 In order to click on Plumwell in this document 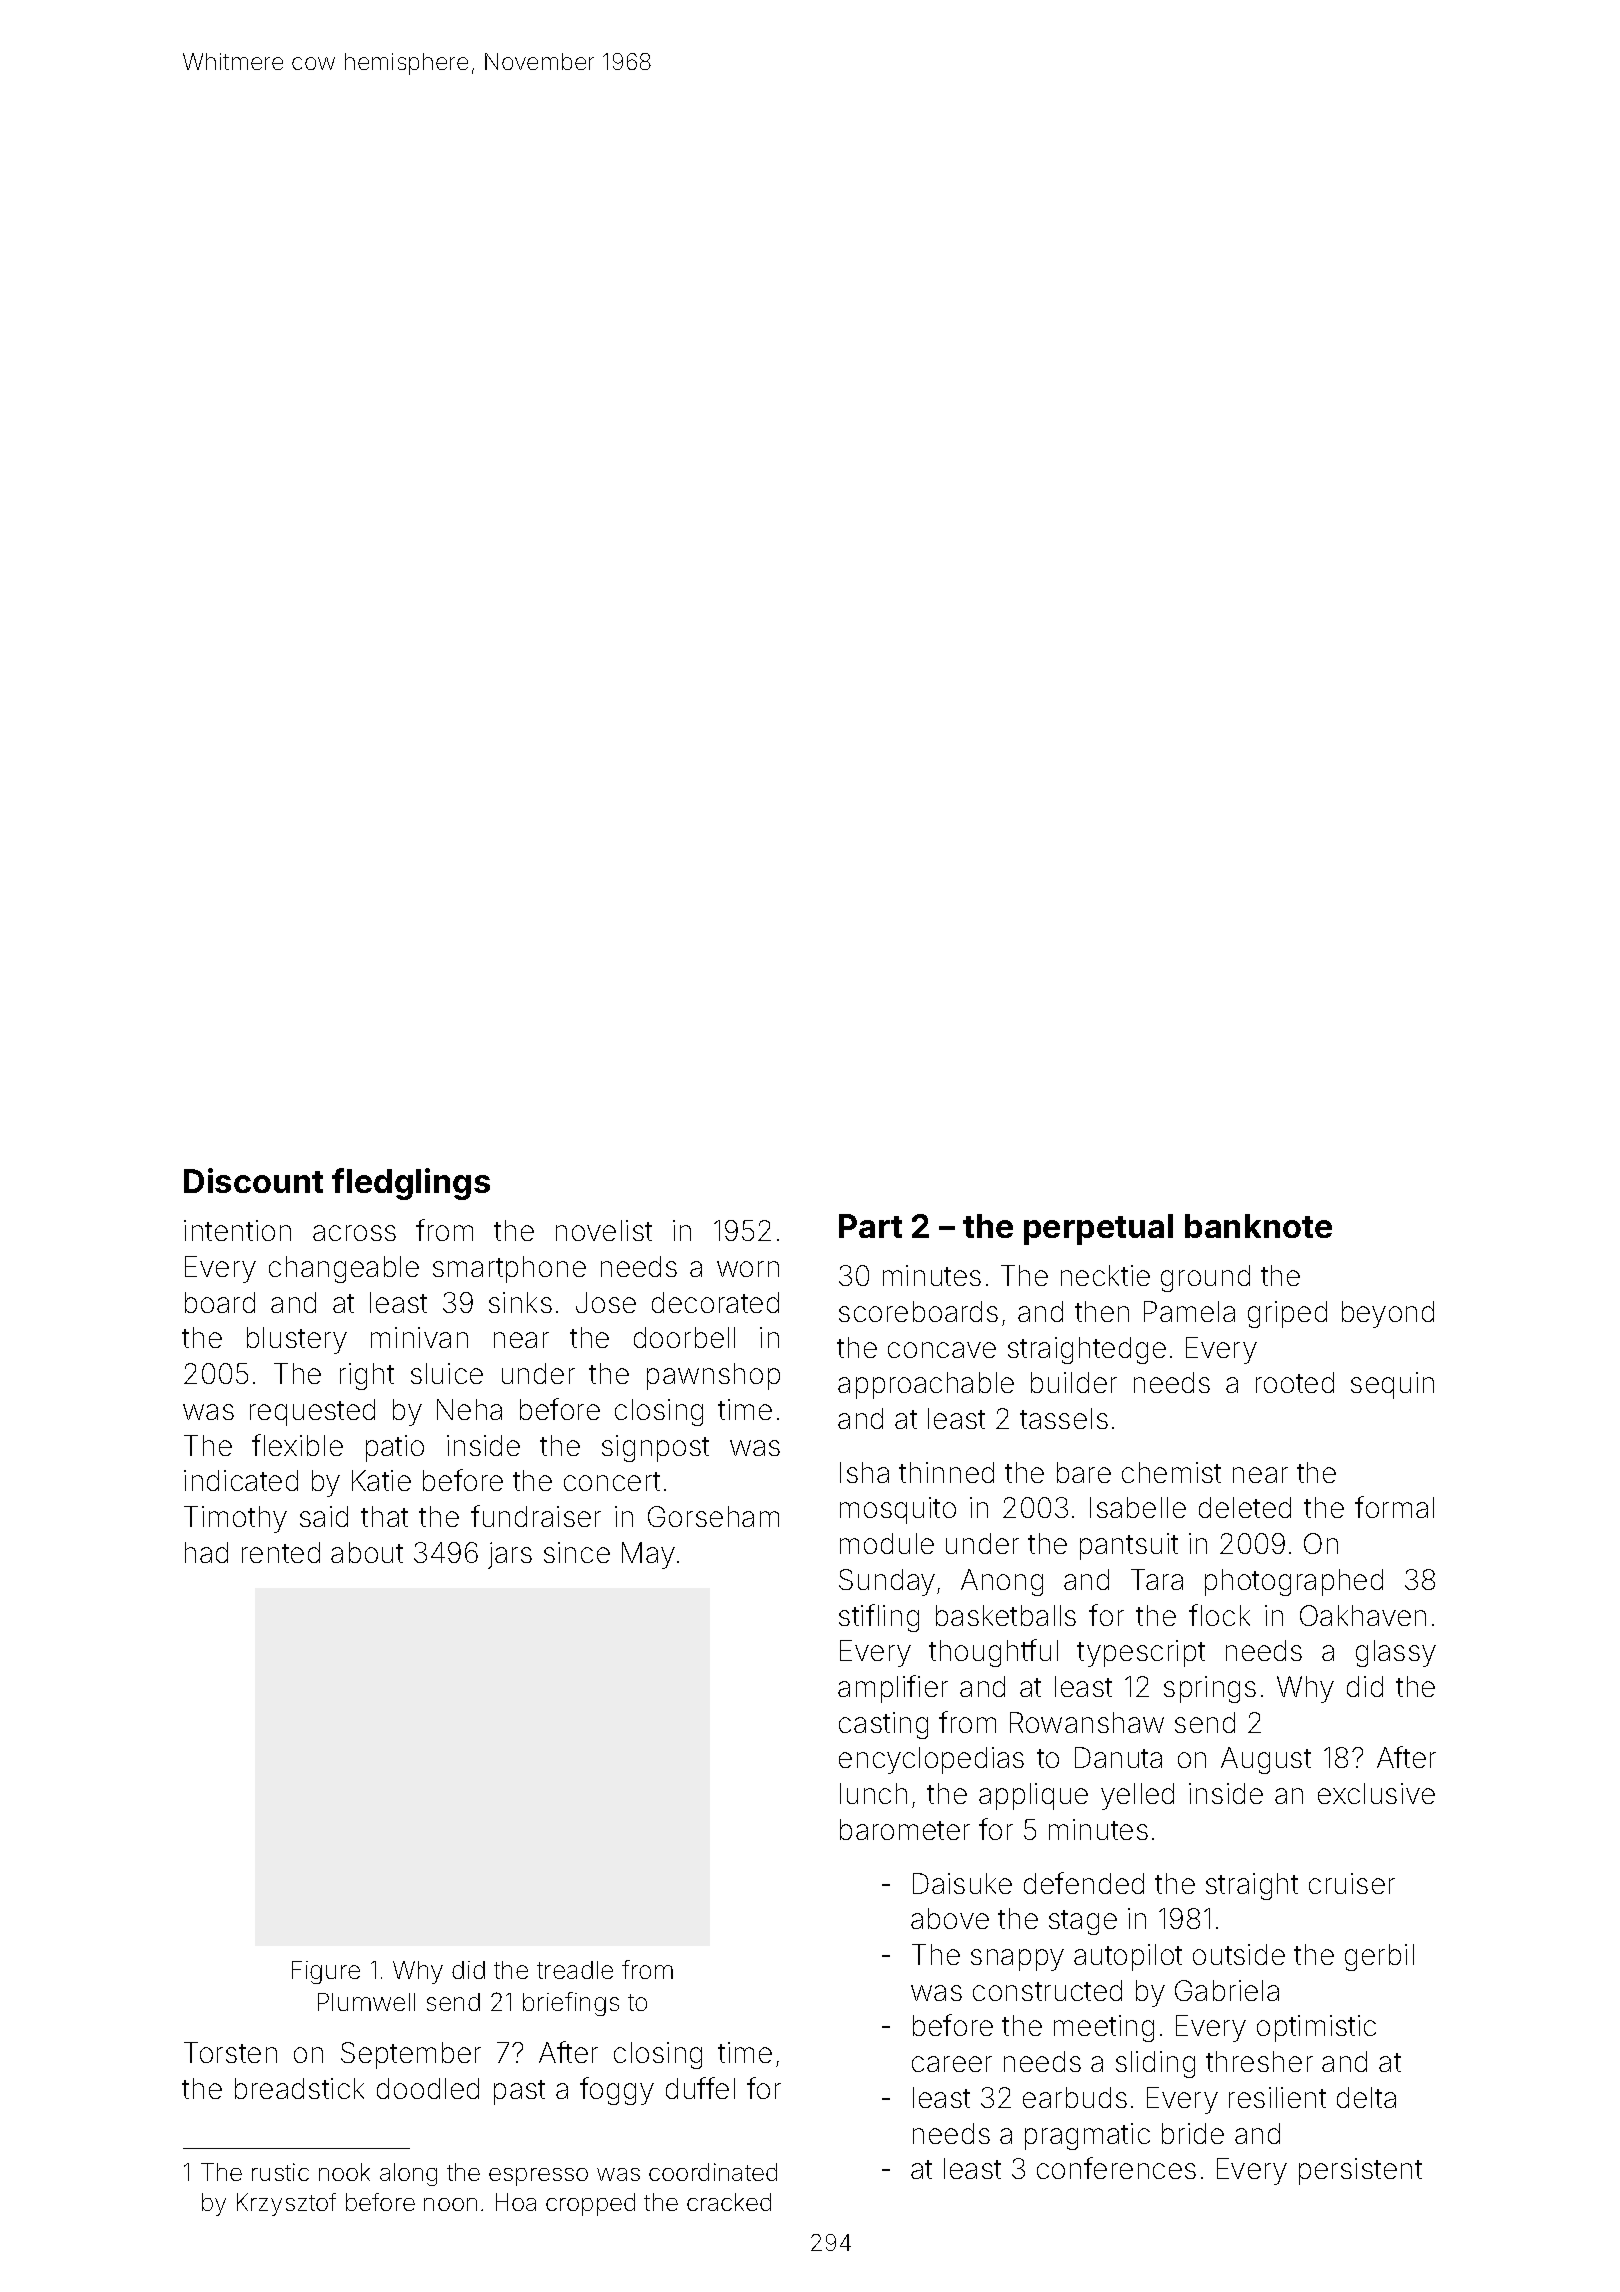, I will do `click(366, 2002)`.
